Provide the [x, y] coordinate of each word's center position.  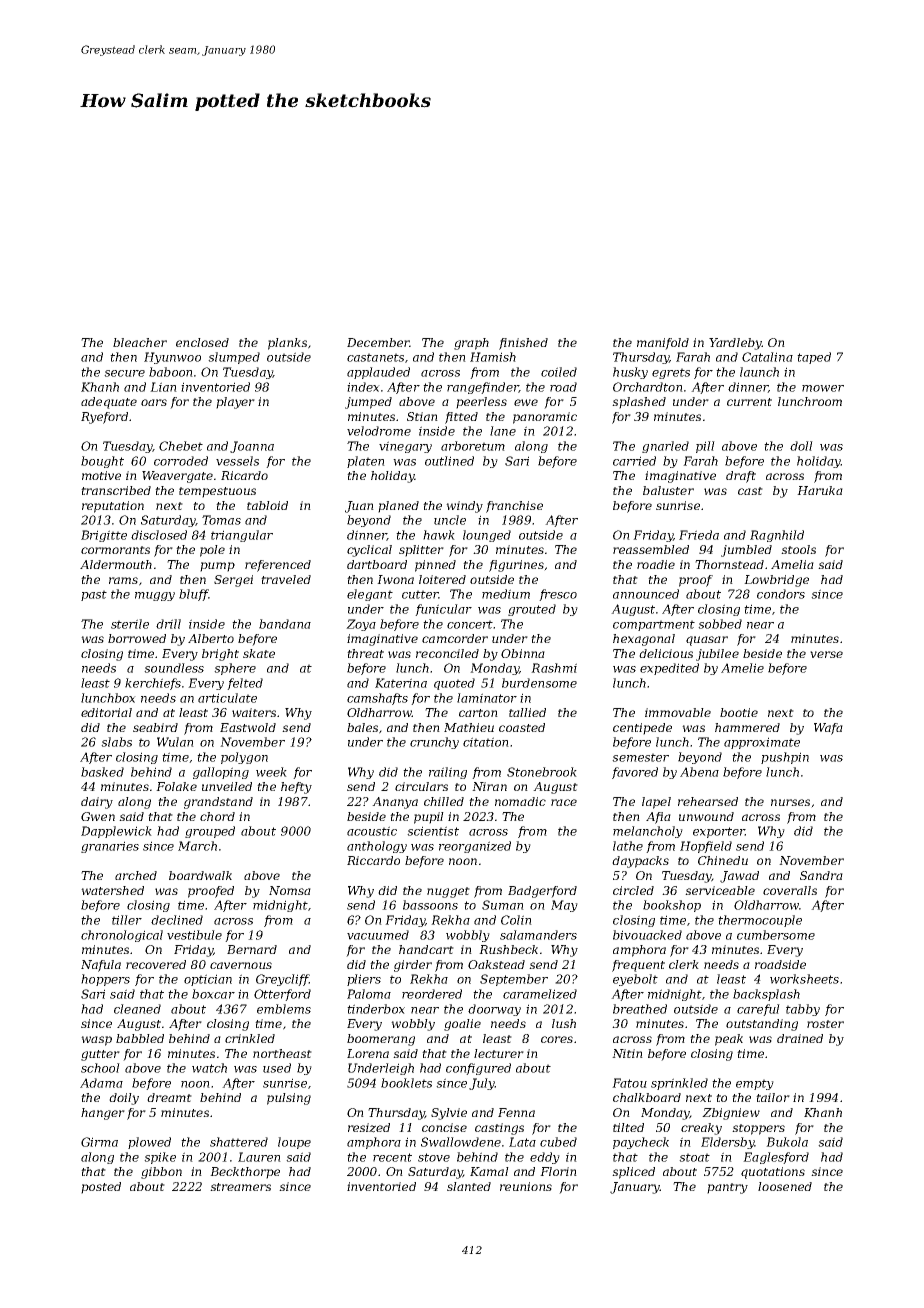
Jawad [739, 877]
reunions [526, 1186]
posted [101, 1188]
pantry [727, 1188]
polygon [244, 758]
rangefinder [483, 388]
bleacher [140, 342]
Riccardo [373, 860]
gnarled [665, 447]
